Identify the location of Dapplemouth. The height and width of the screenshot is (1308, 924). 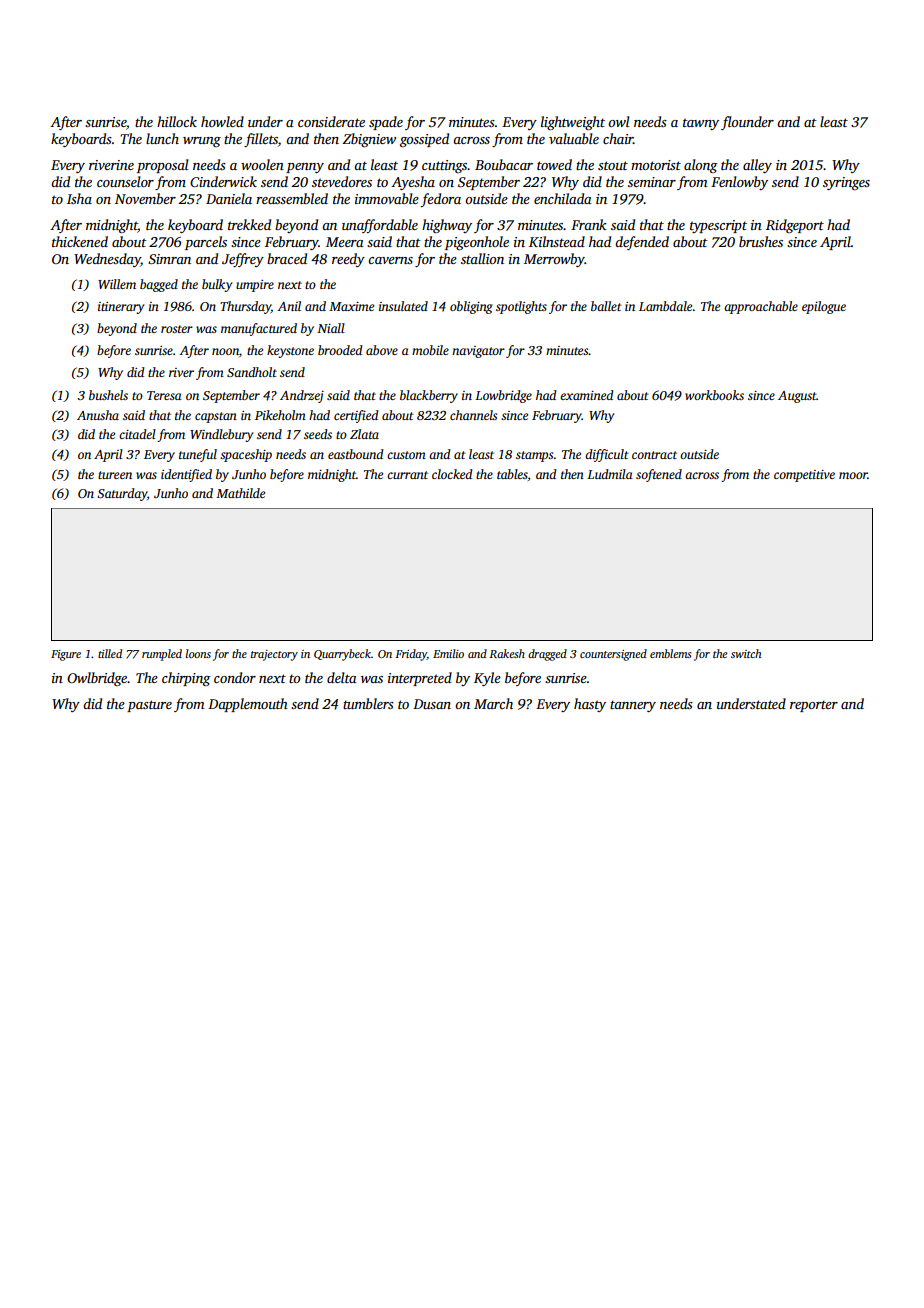
(248, 705).
